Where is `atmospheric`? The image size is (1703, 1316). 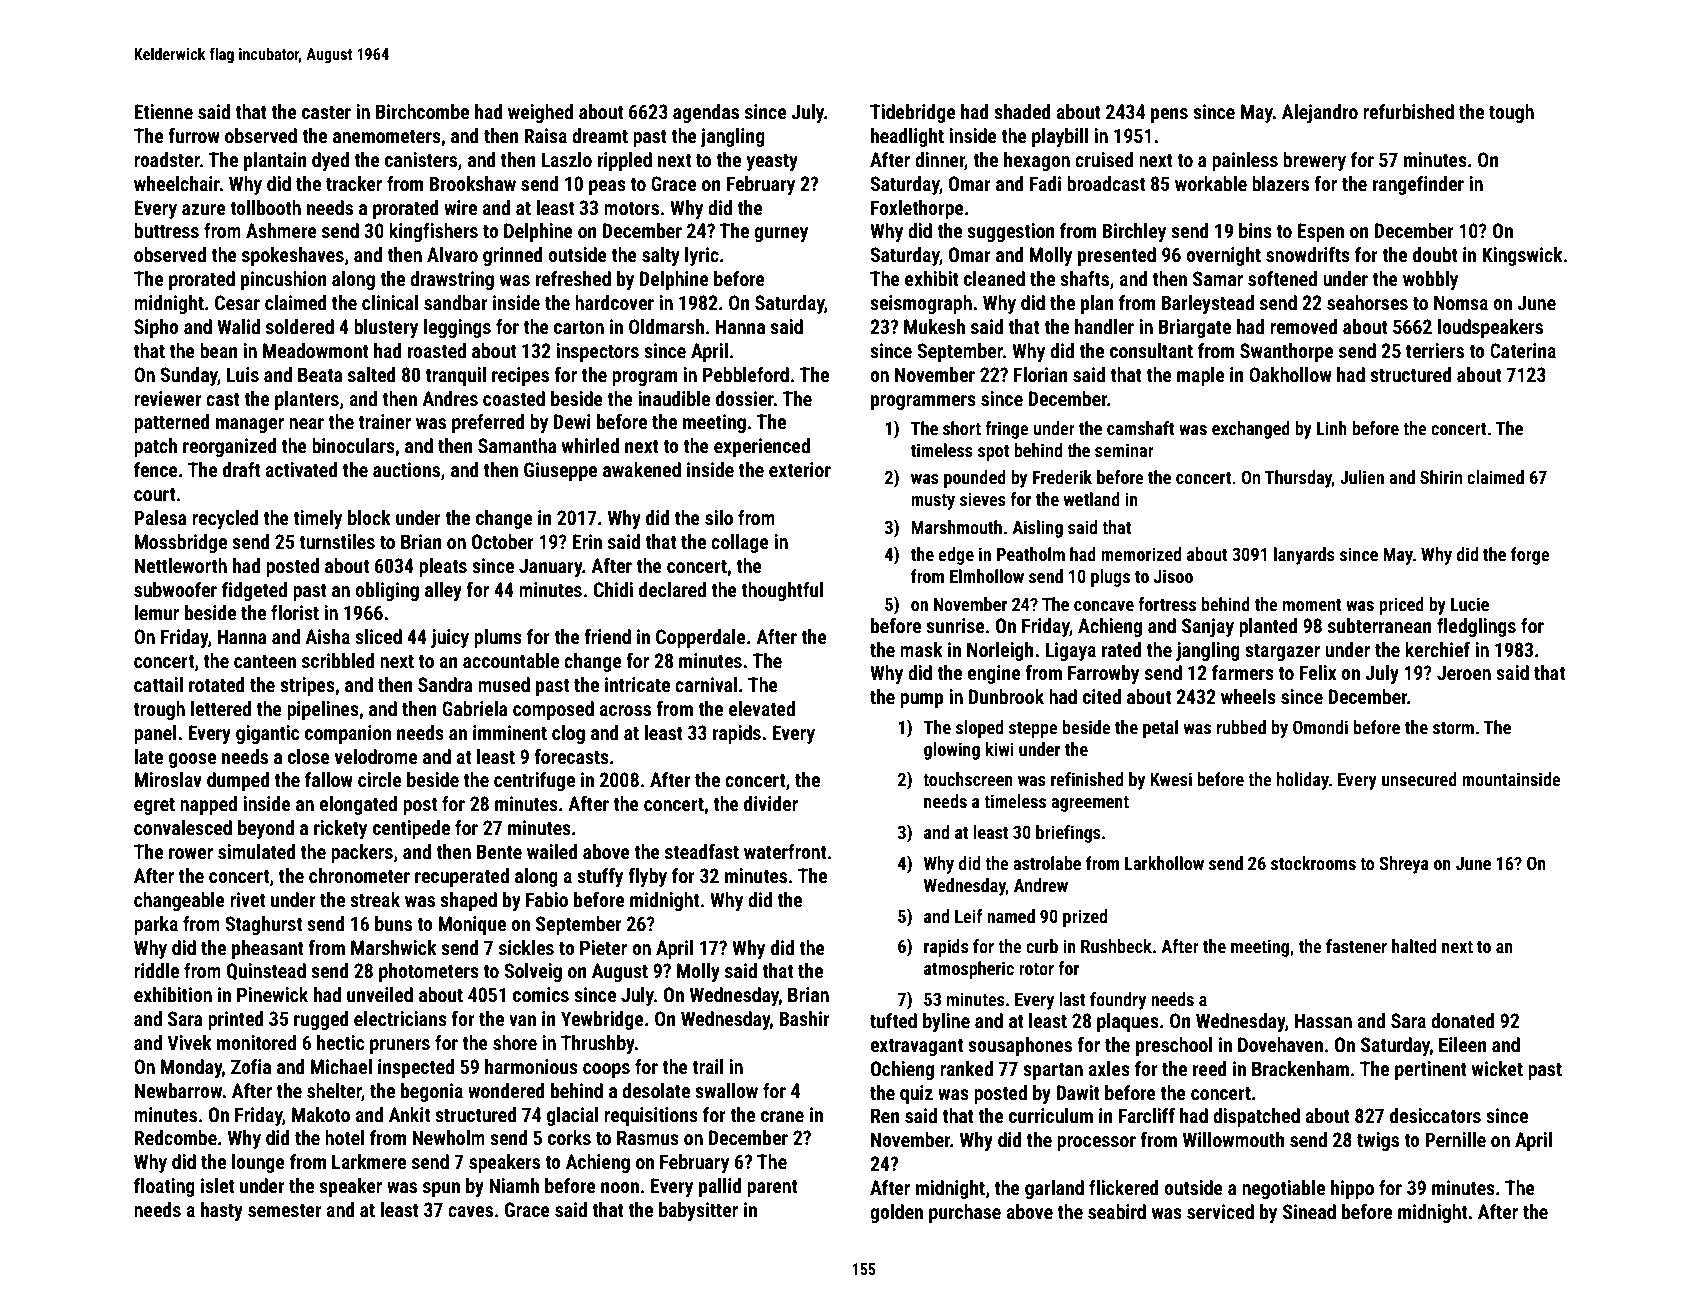
atmospheric is located at coordinates (969, 970).
